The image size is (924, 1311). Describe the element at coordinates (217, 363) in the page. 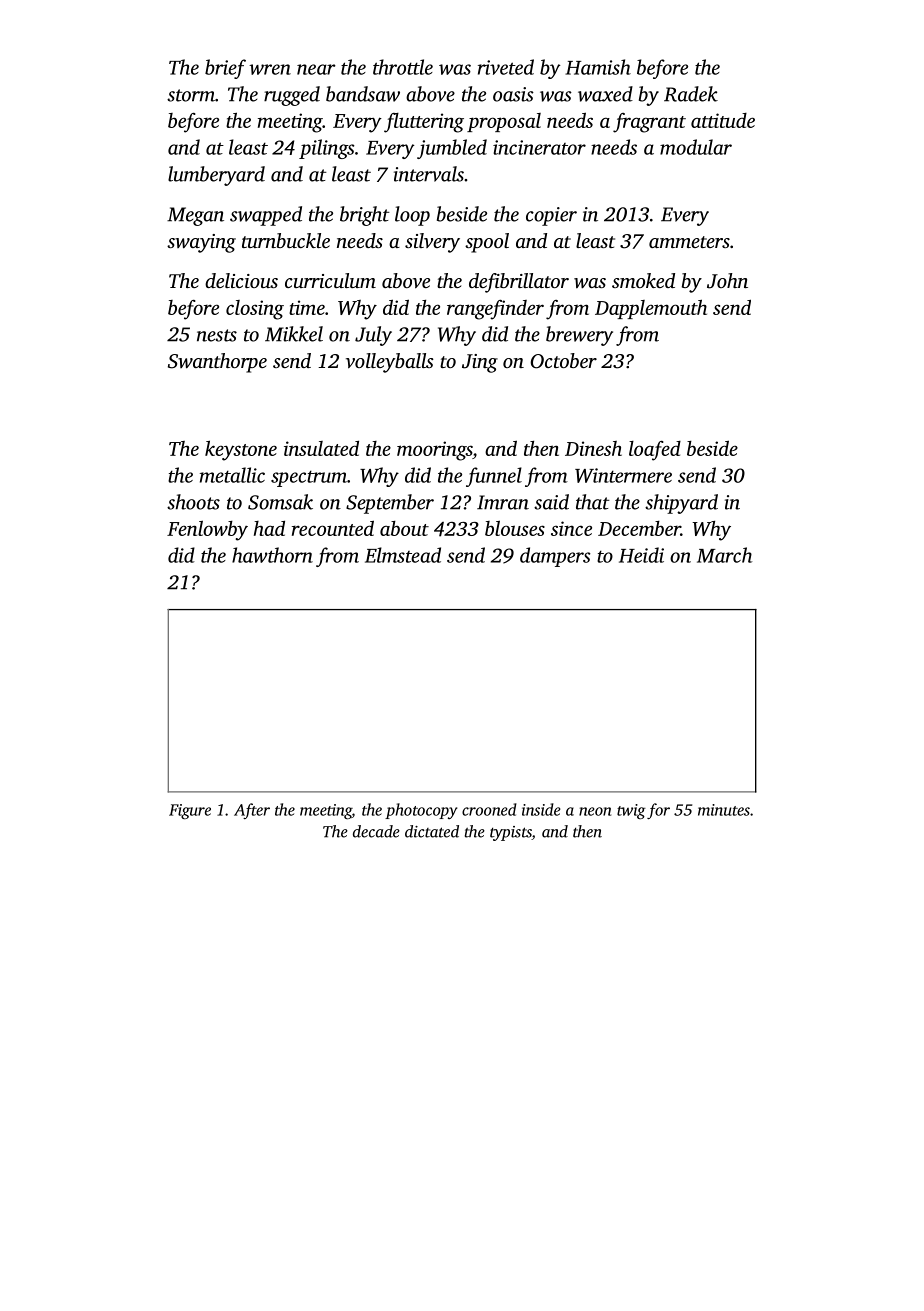

I see `Swanthorpe` at that location.
